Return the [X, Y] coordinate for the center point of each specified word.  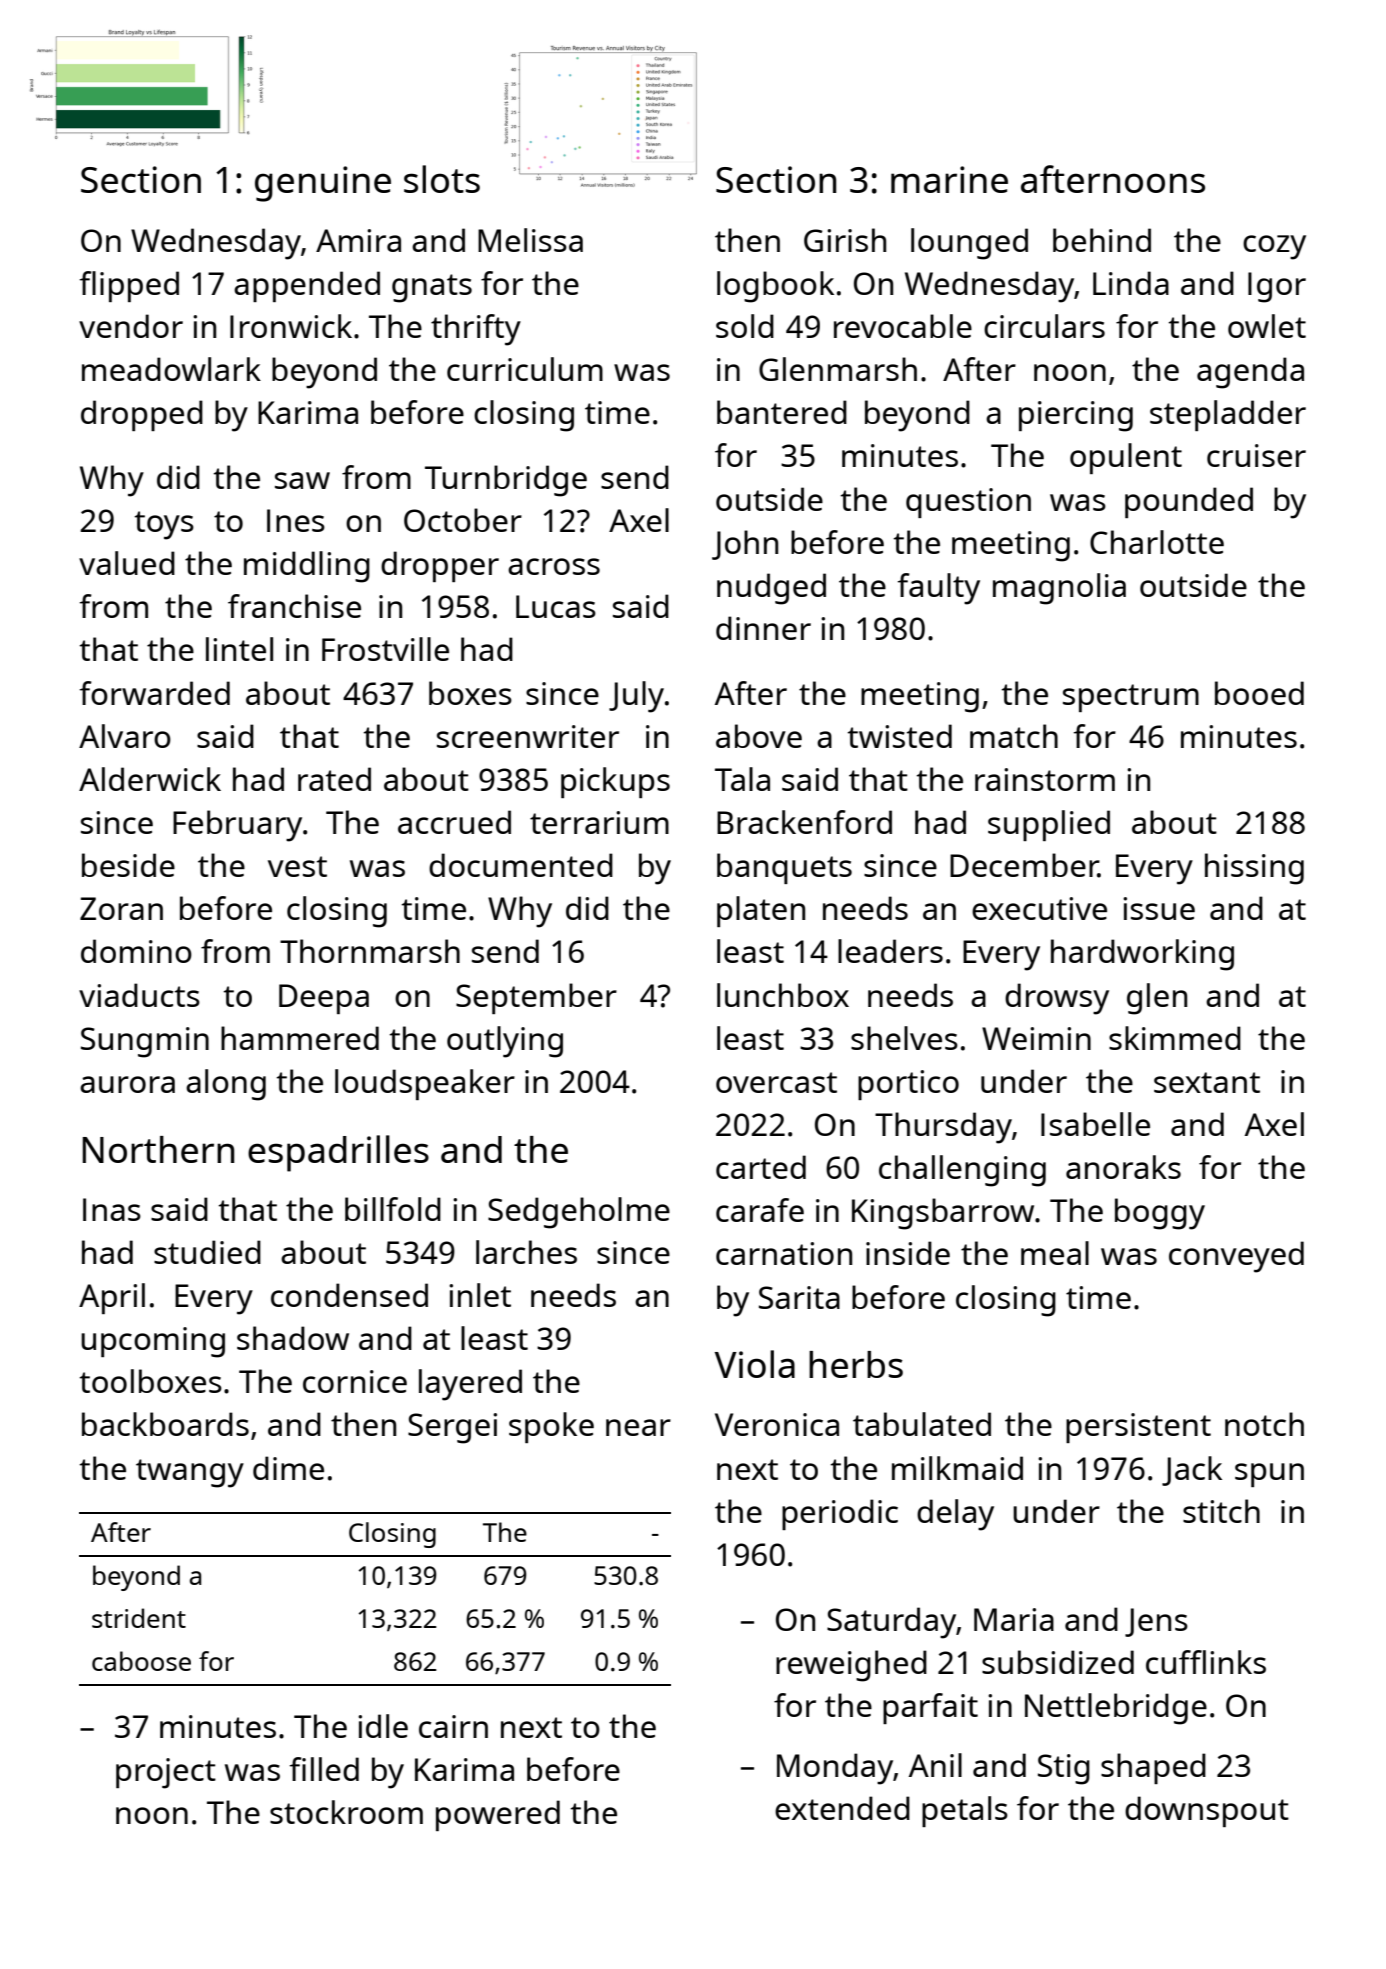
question [968, 503]
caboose [141, 1661]
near [638, 1427]
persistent [1138, 1428]
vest [297, 866]
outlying [505, 1042]
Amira [358, 240]
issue [1159, 908]
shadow [293, 1338]
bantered [782, 412]
